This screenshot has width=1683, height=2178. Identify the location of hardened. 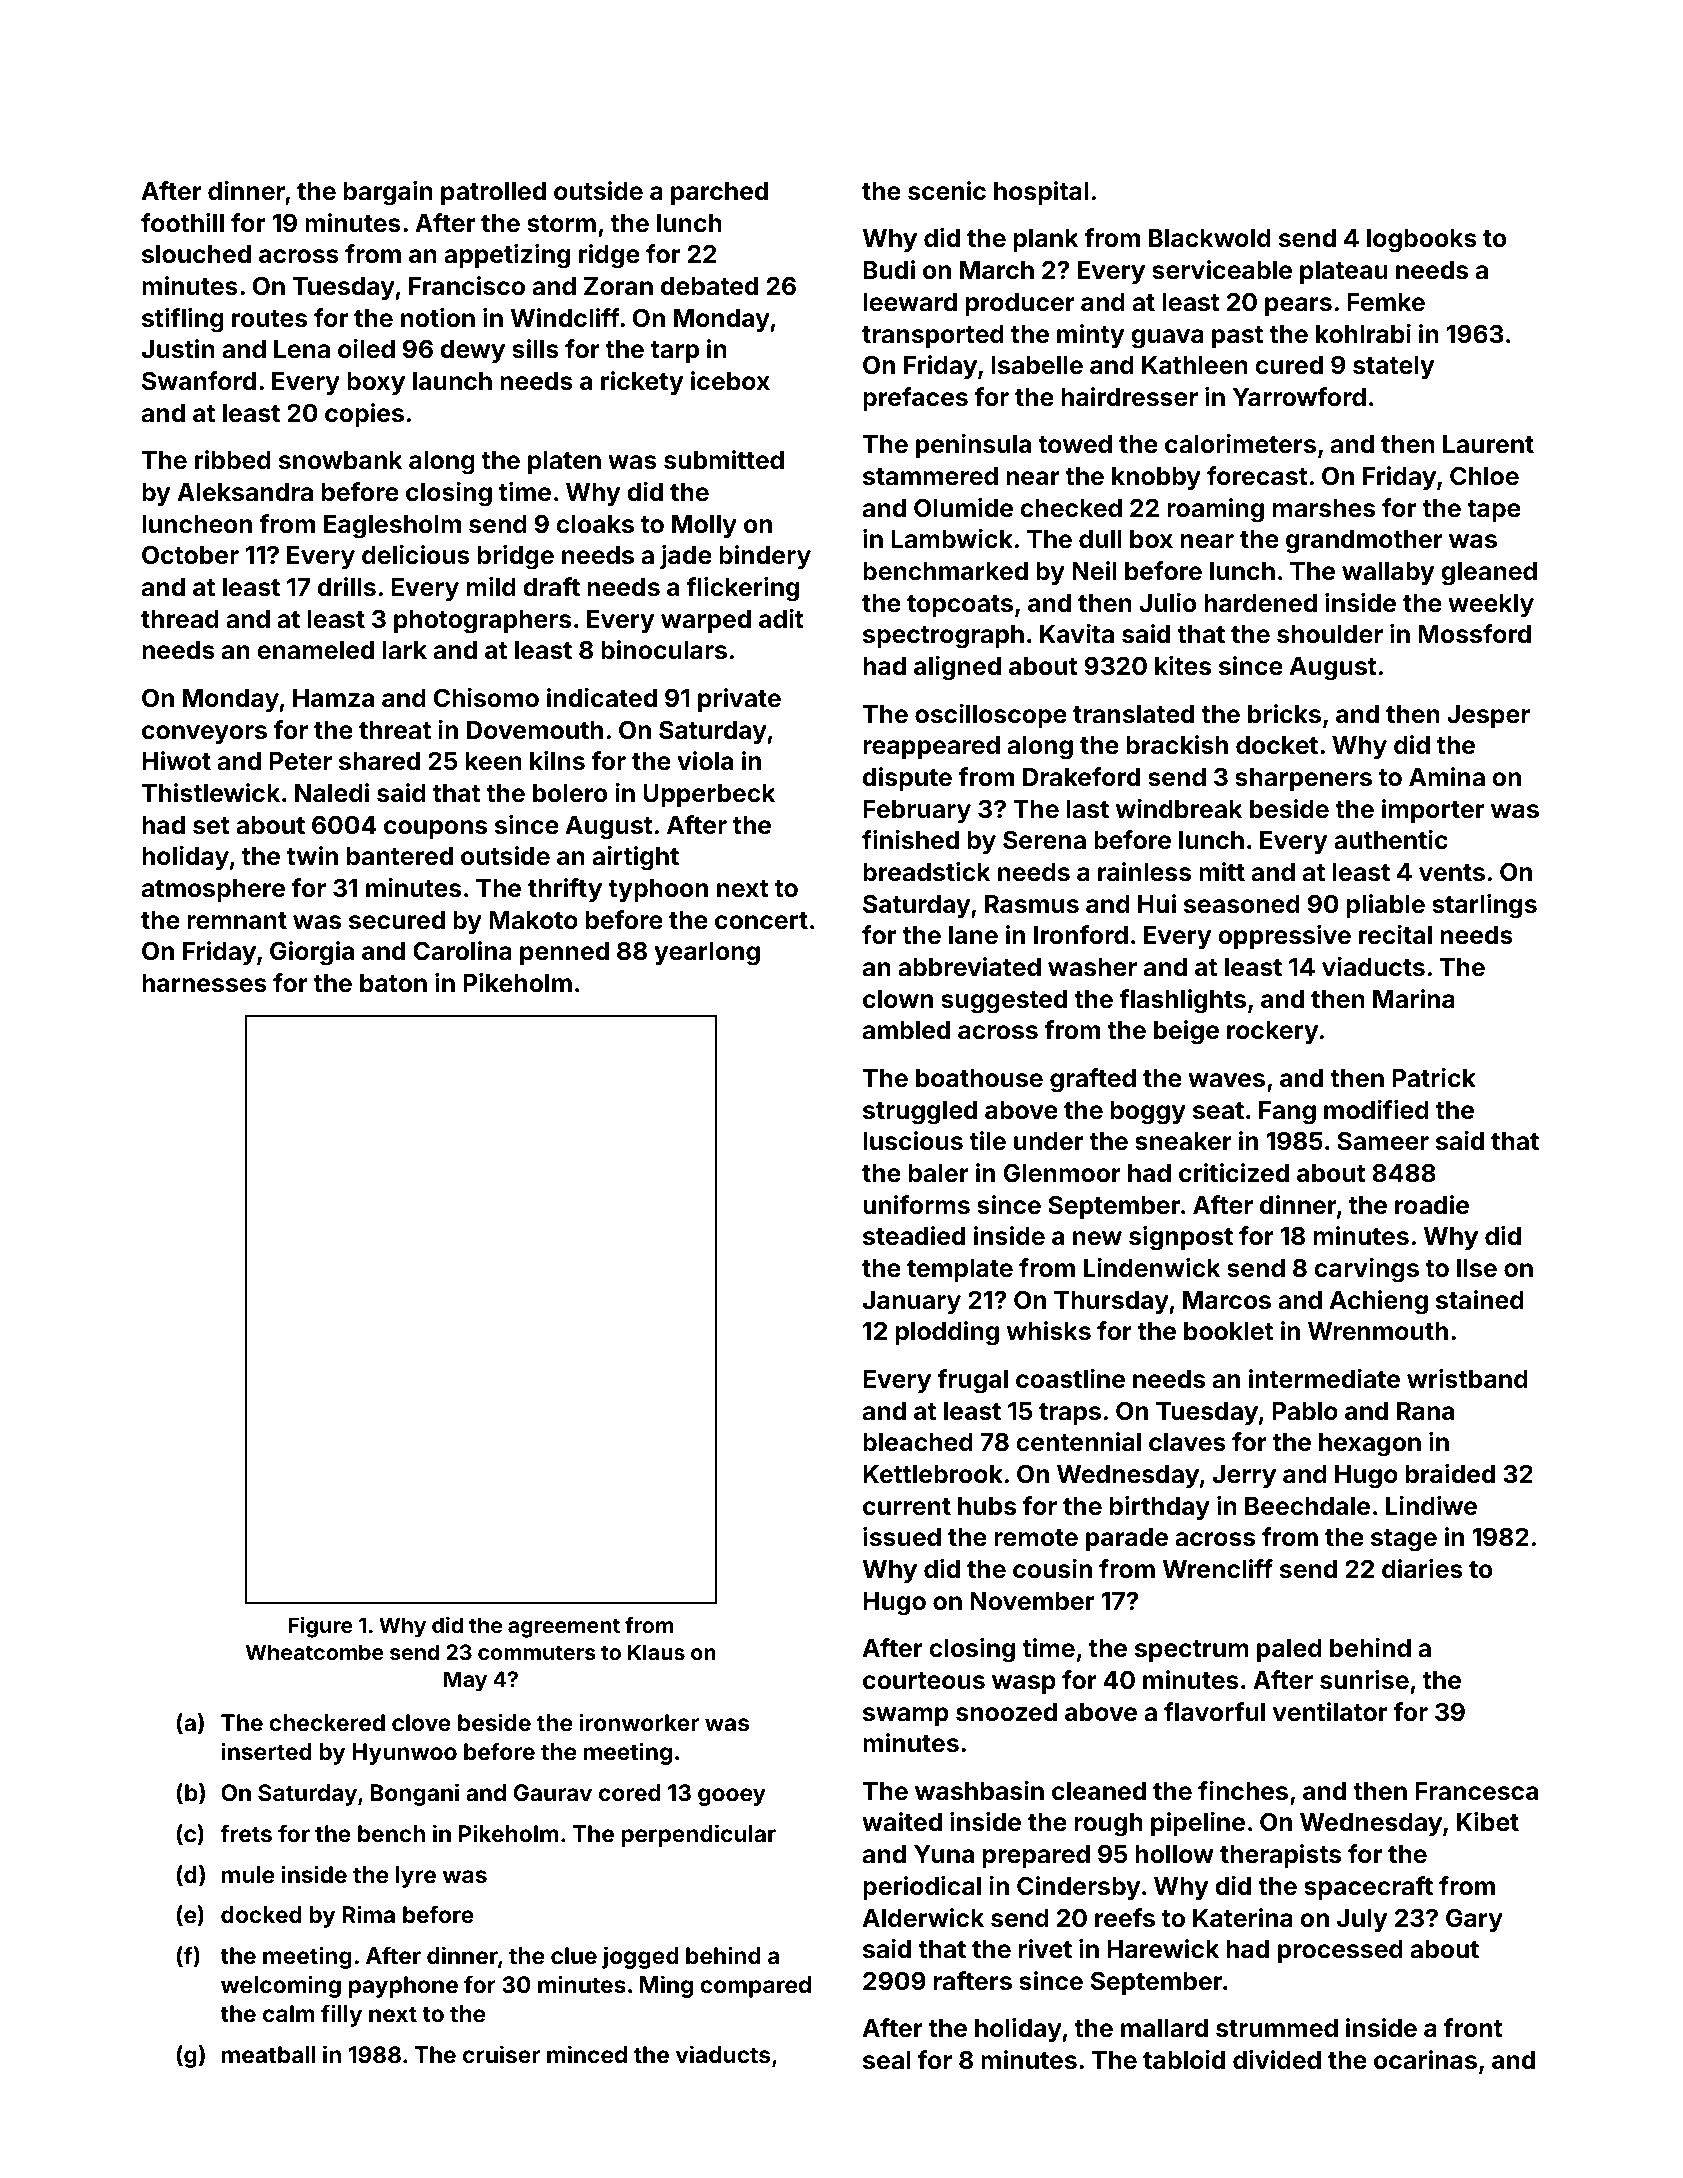
(1260, 603).
